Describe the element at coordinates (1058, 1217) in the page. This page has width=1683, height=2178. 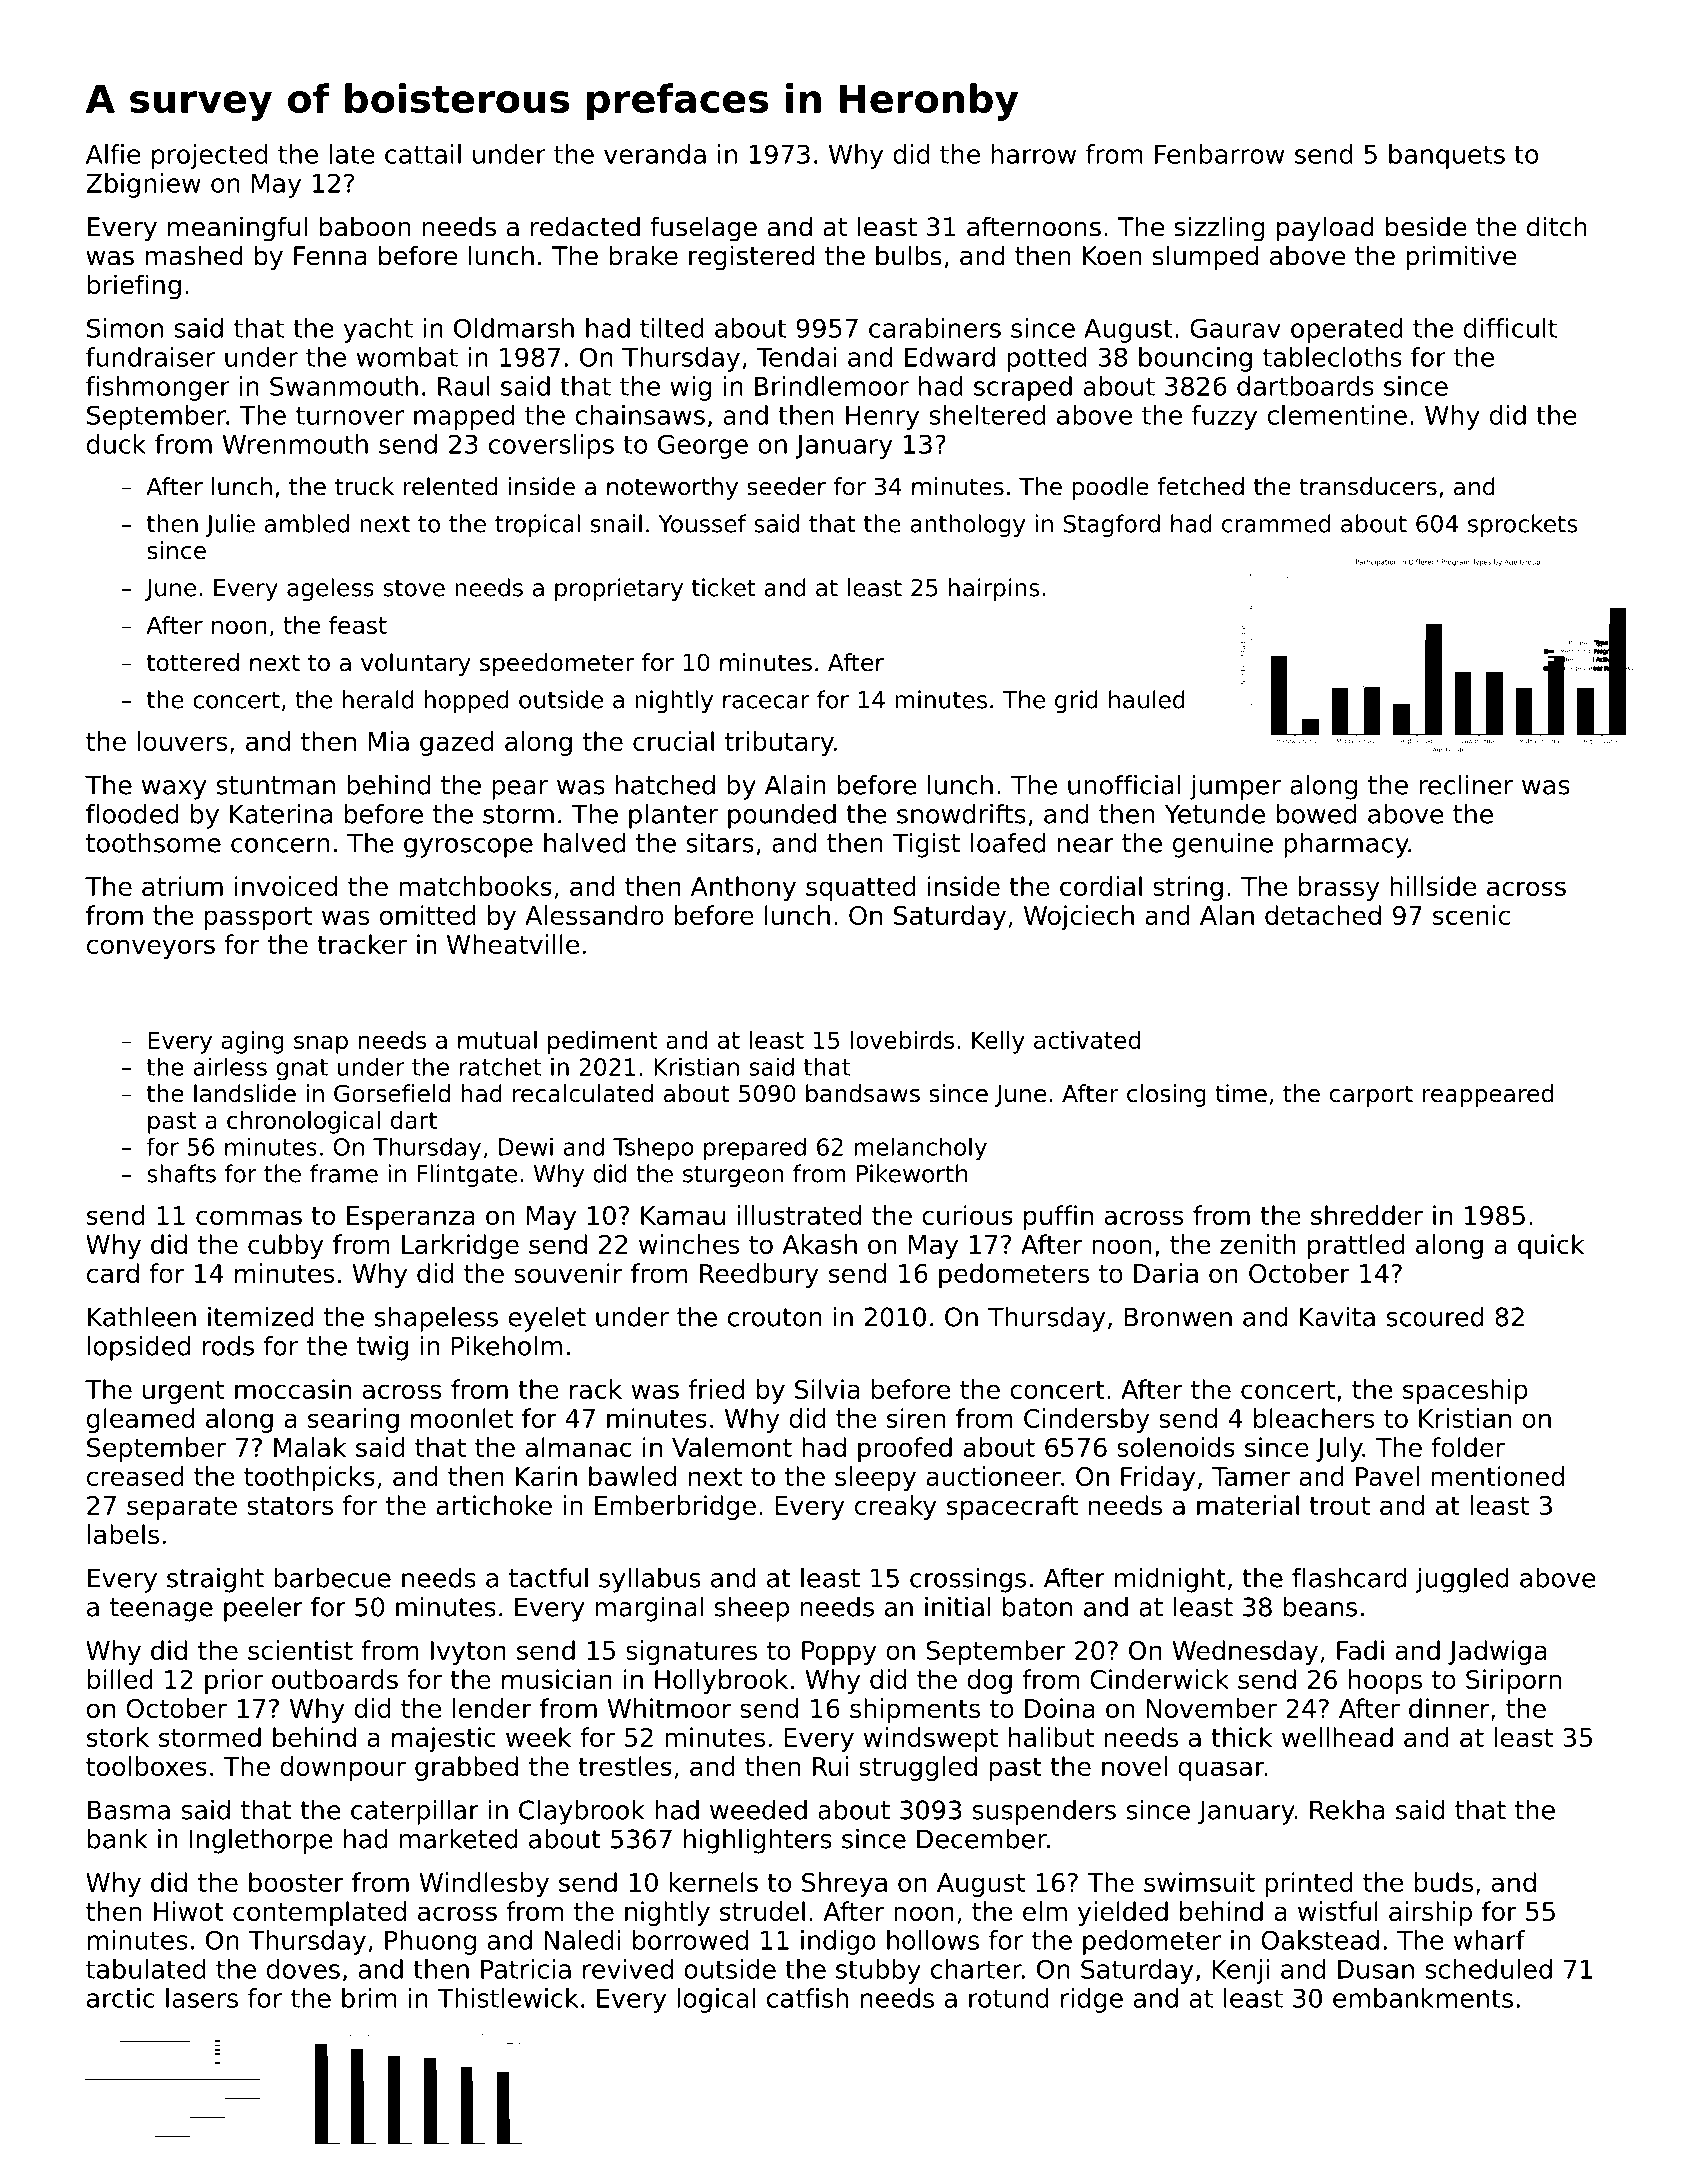
I see `puffin` at that location.
